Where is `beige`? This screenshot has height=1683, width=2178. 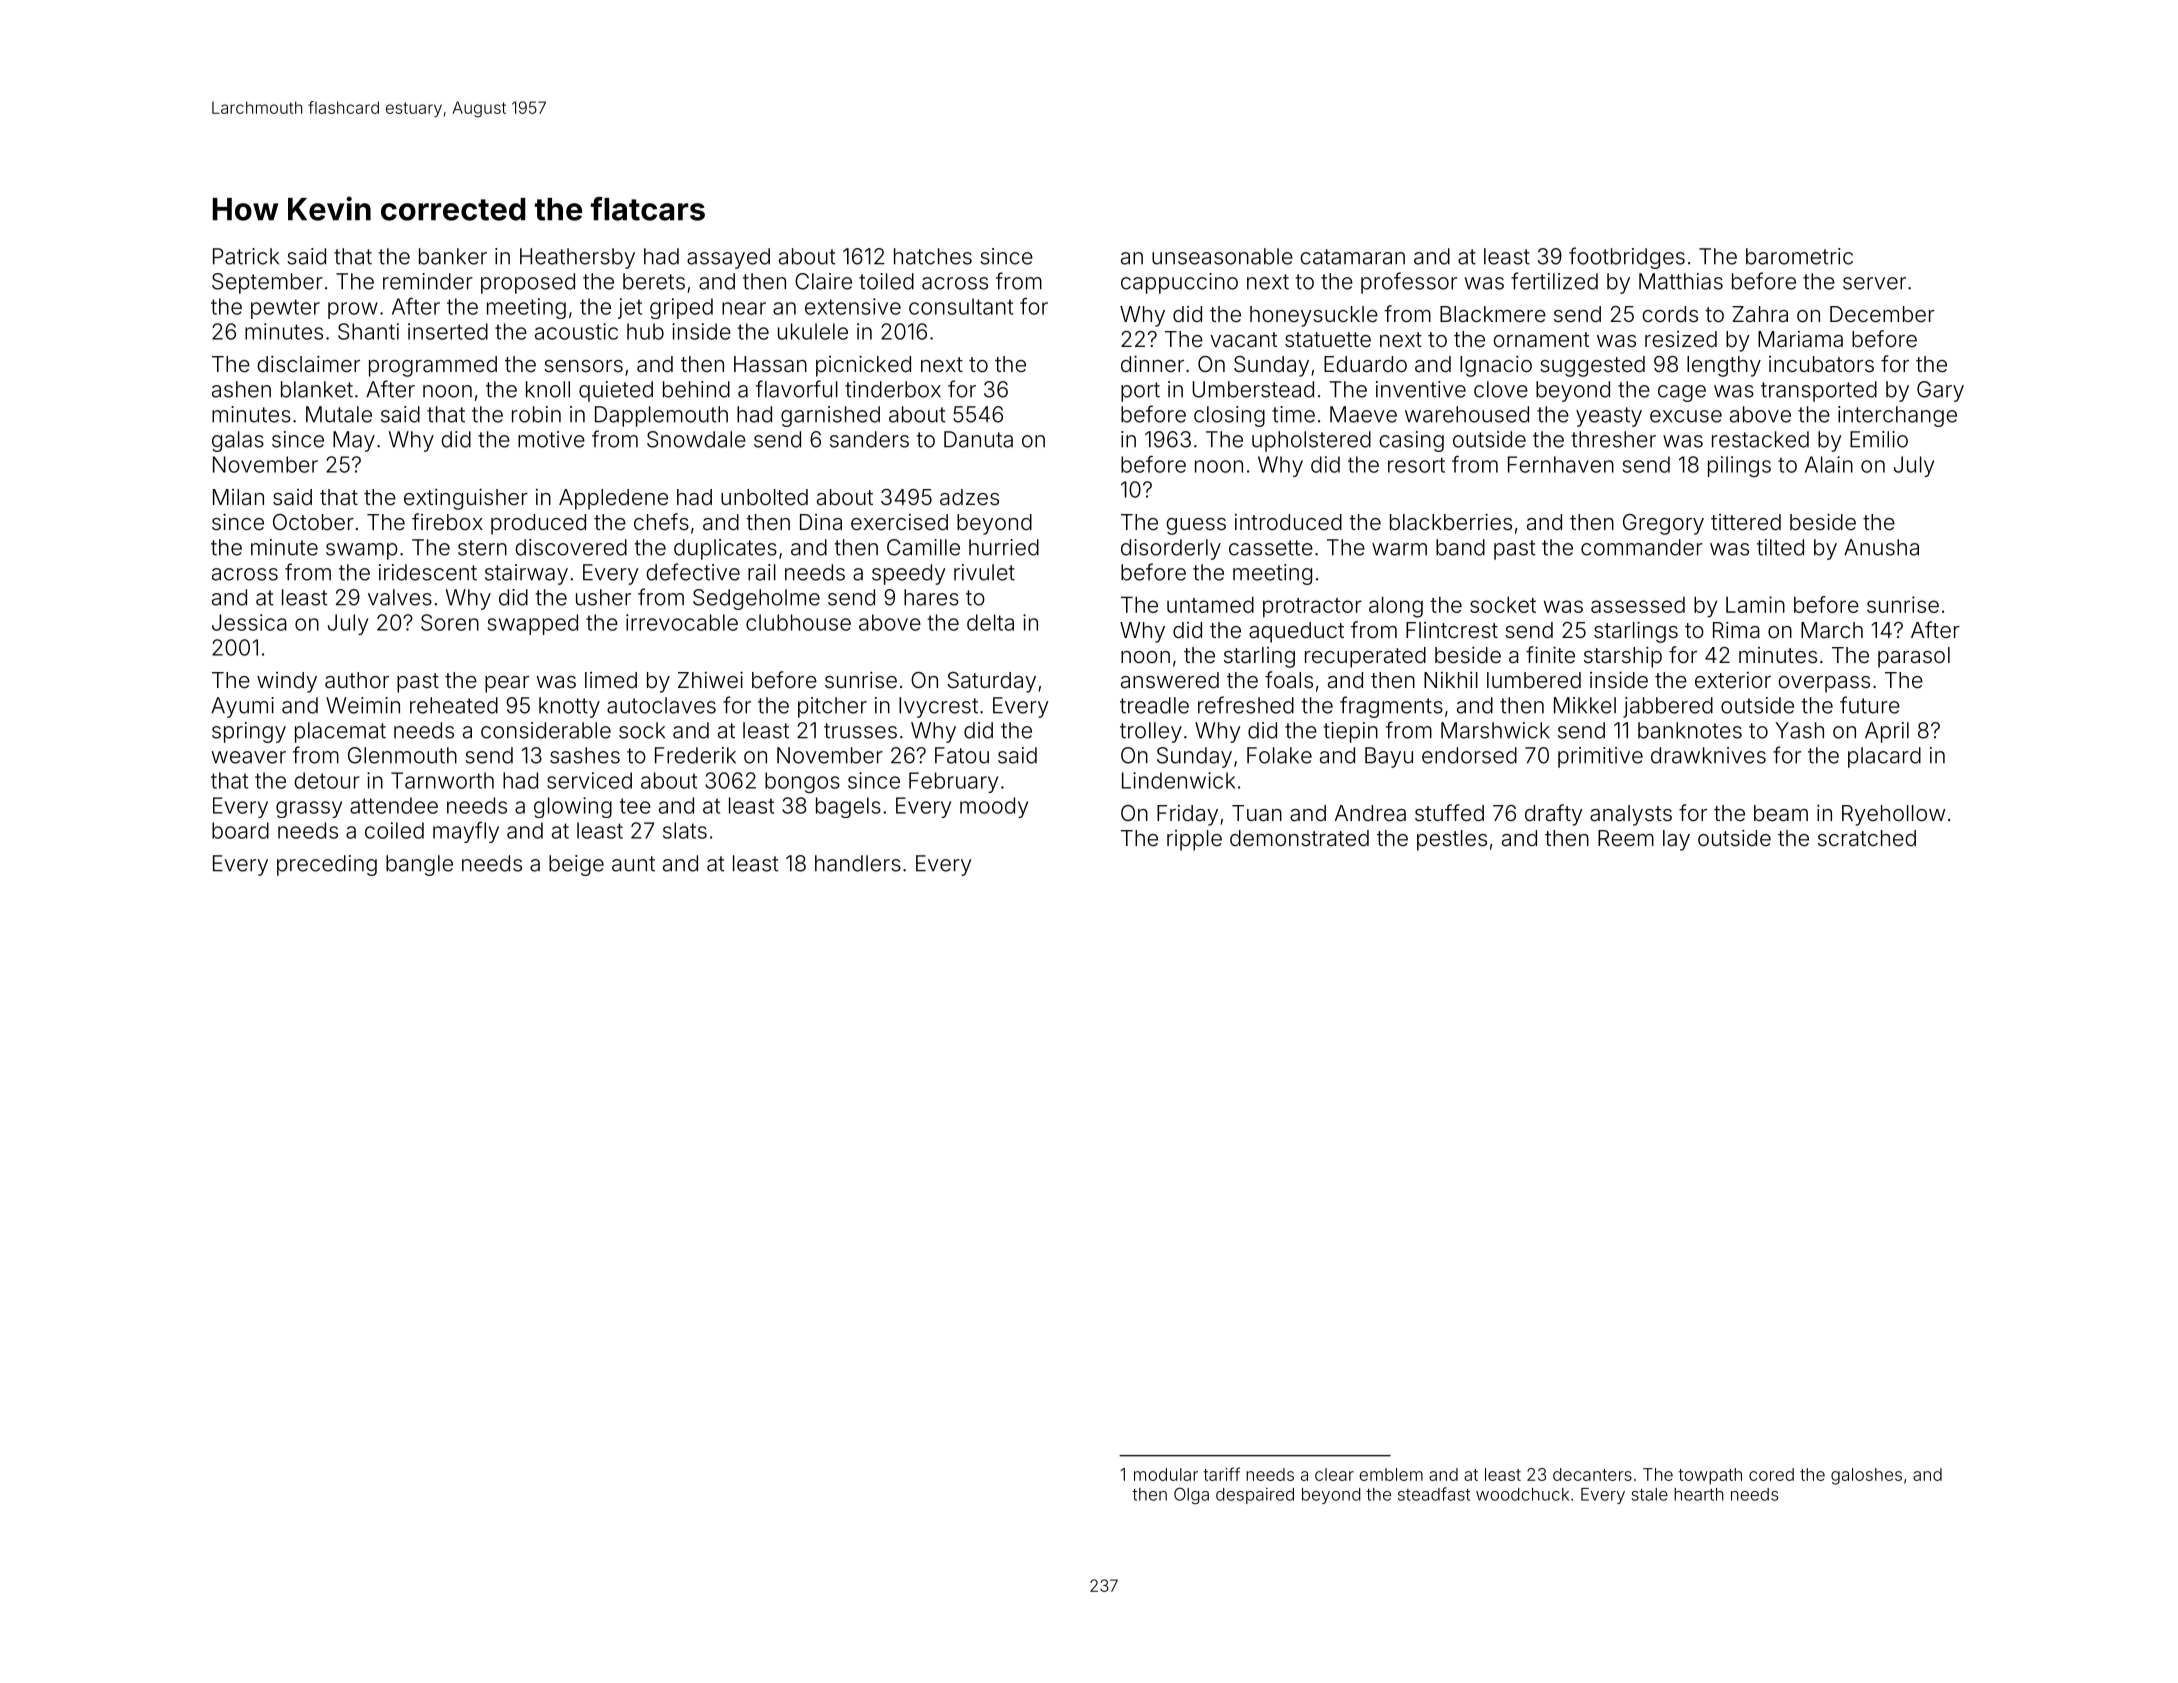
beige is located at coordinates (576, 865).
